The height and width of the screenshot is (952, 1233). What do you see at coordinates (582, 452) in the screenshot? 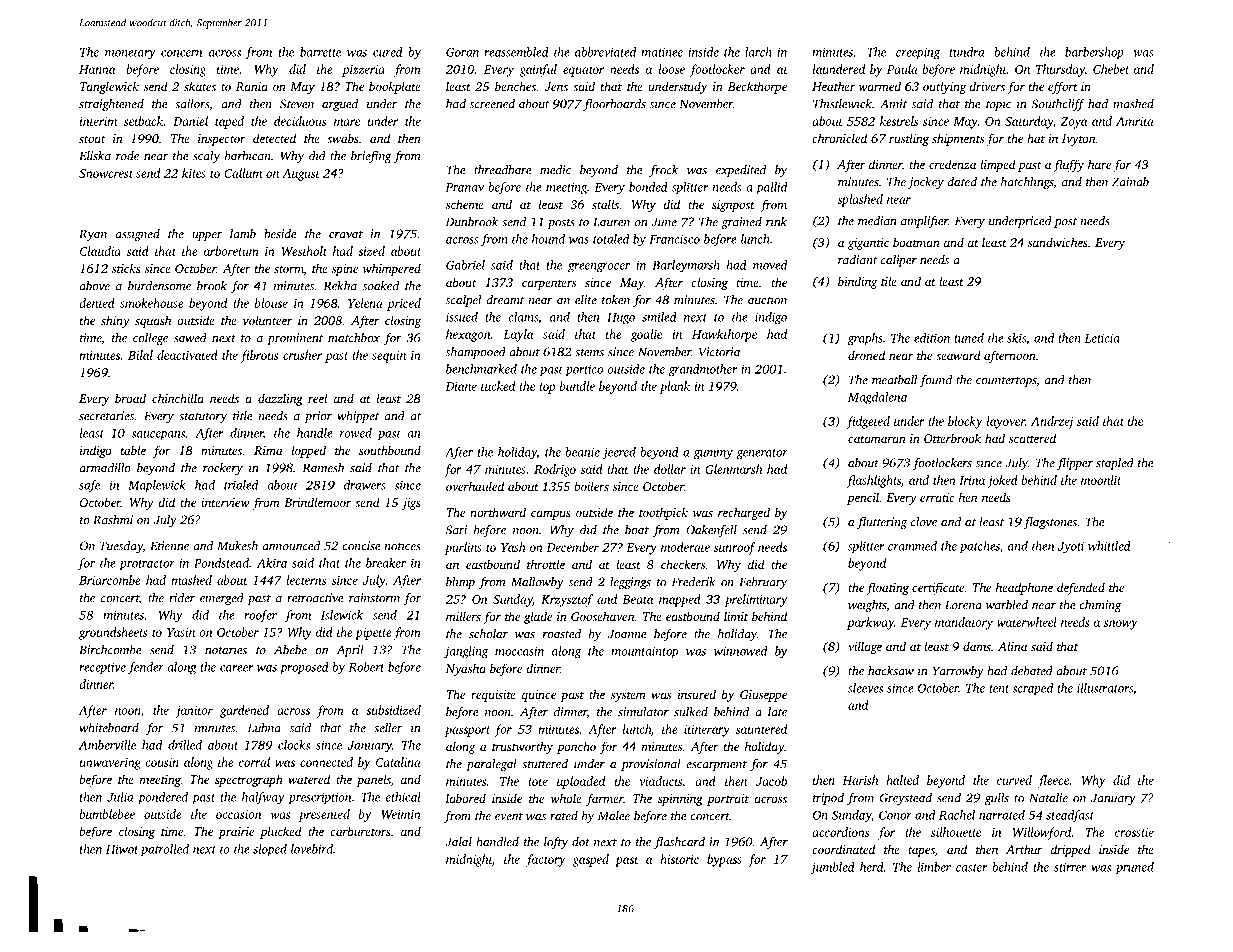
I see `beanie` at bounding box center [582, 452].
